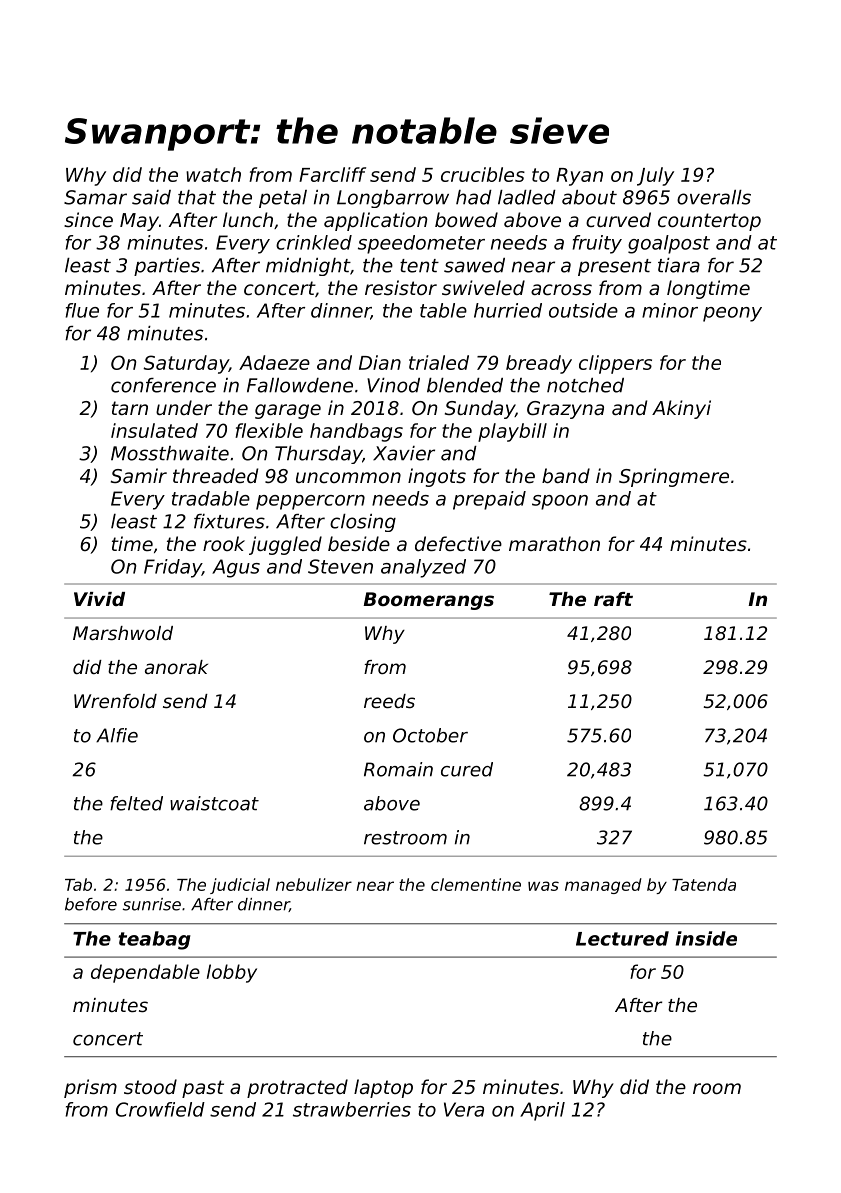  What do you see at coordinates (95, 197) in the screenshot?
I see `Samar` at bounding box center [95, 197].
